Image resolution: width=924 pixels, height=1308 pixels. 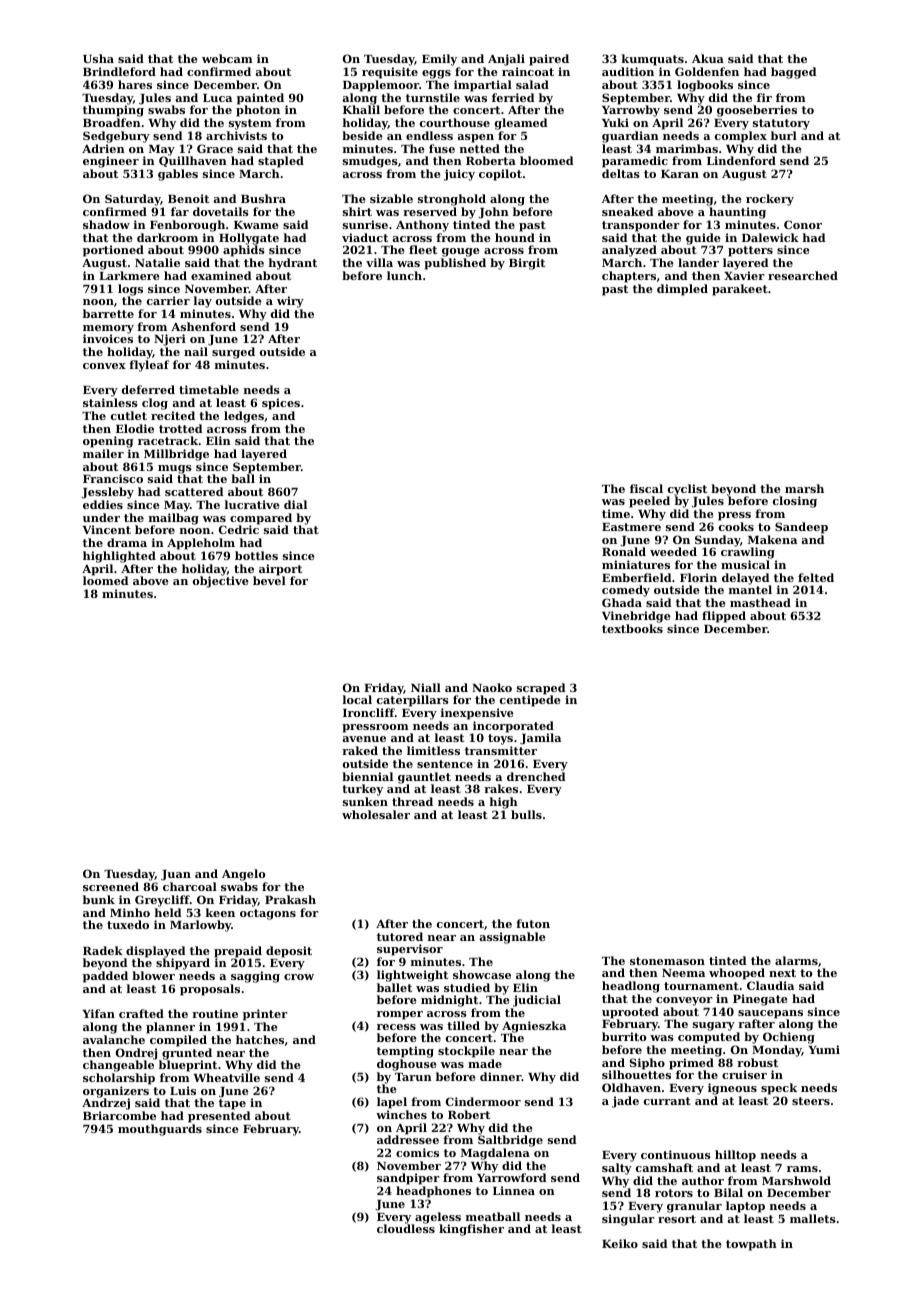 I want to click on mouthguards, so click(x=160, y=1130).
